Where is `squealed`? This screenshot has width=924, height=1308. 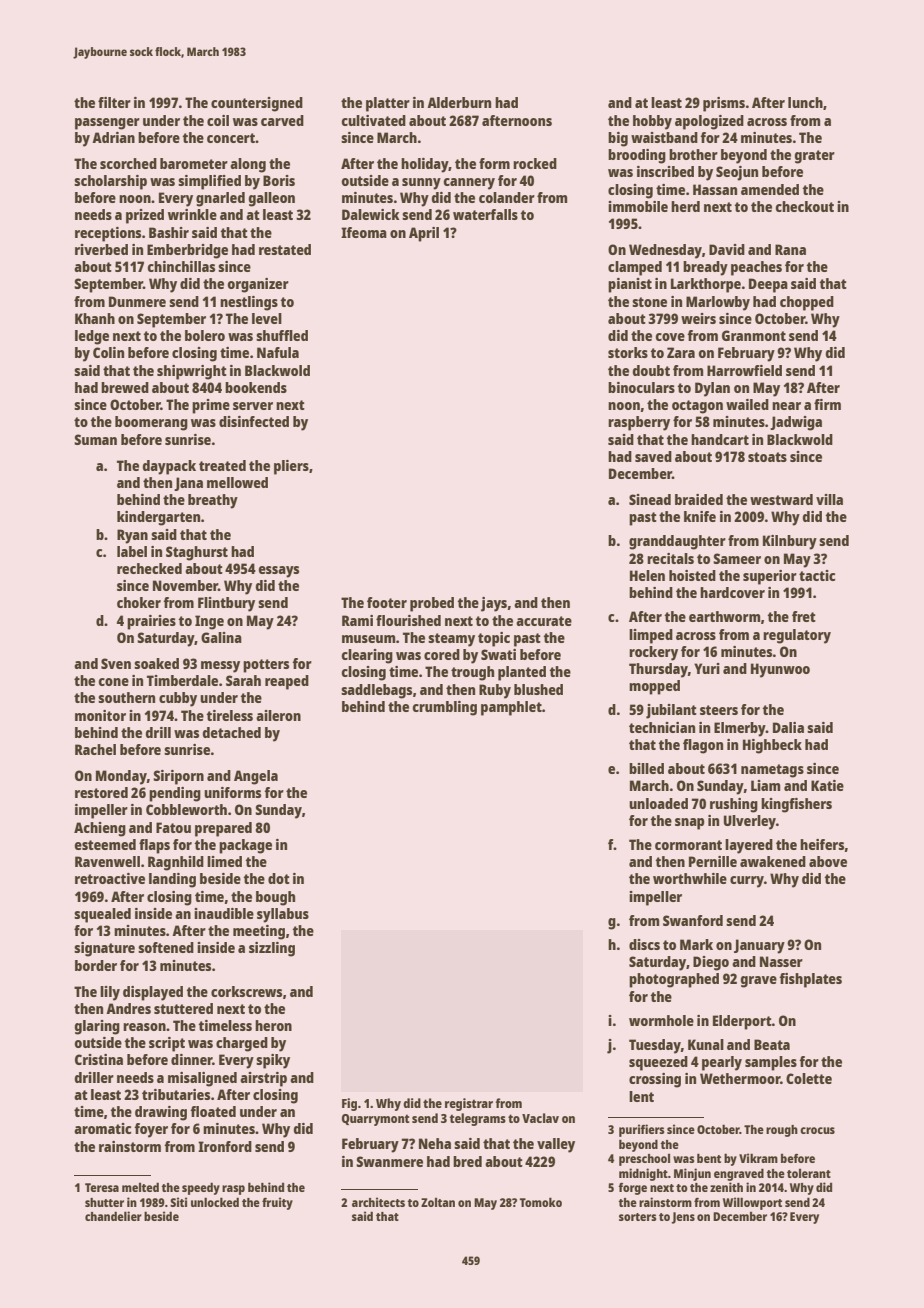
squealed is located at coordinates (102, 915).
